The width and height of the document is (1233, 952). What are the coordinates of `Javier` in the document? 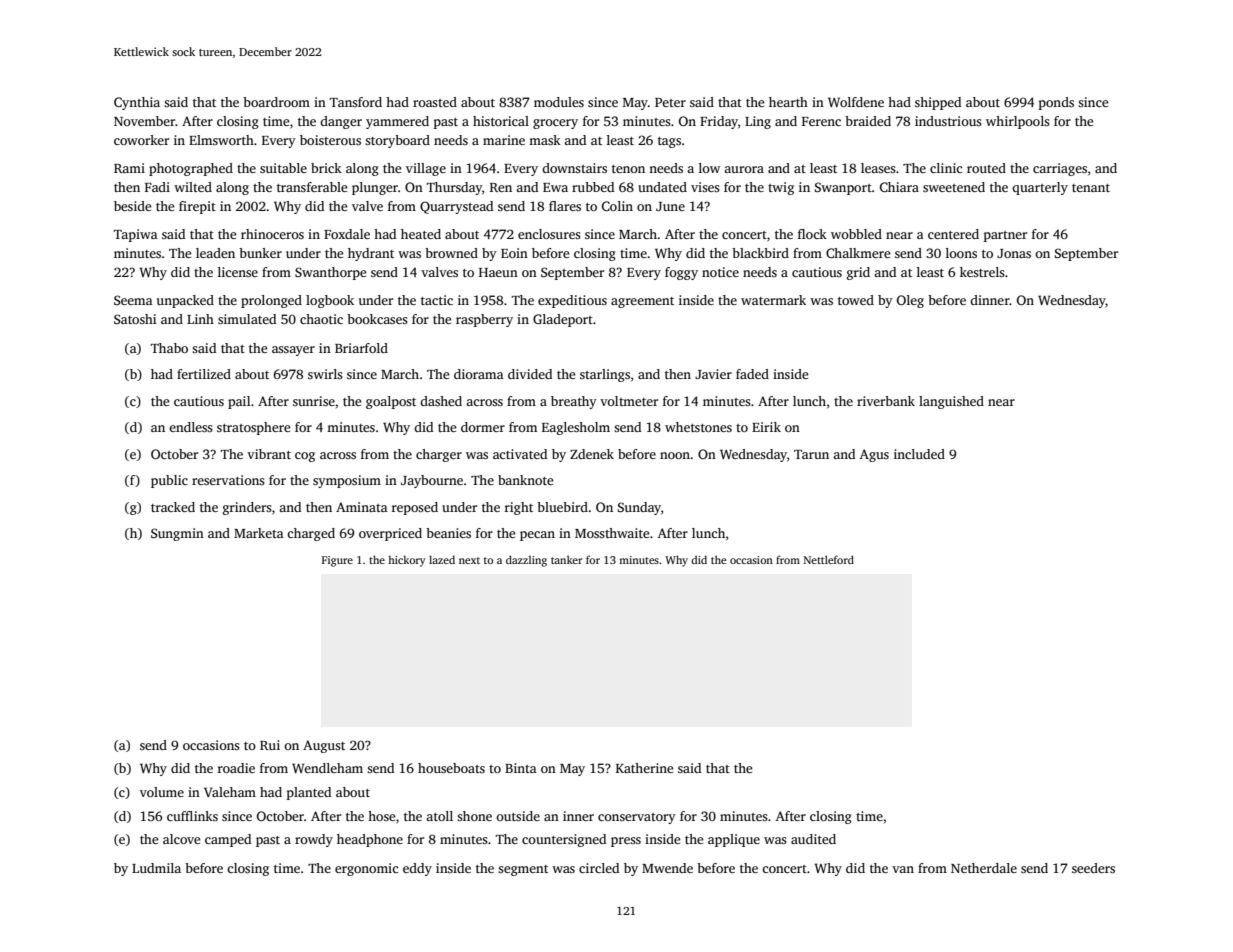 It's located at (713, 374).
